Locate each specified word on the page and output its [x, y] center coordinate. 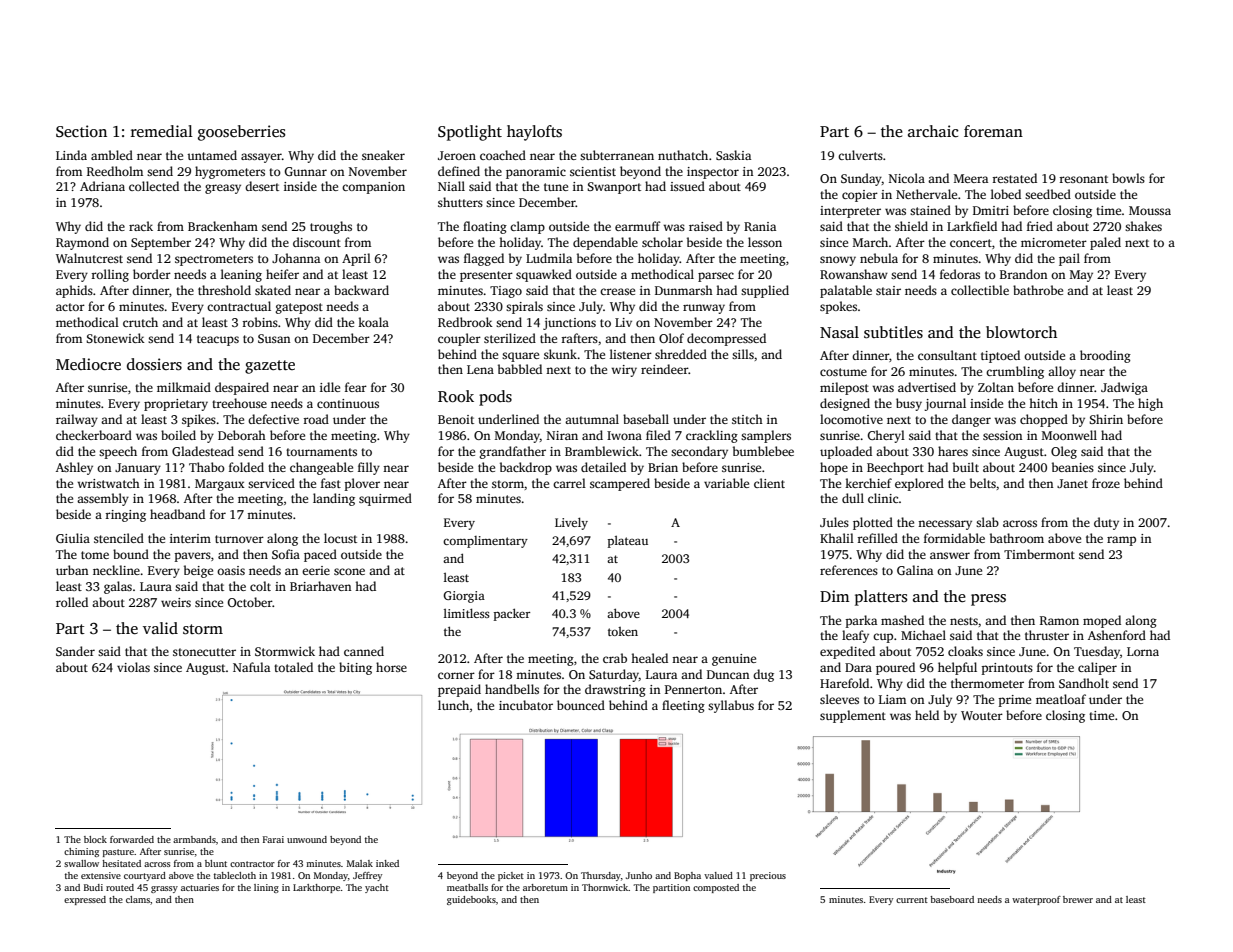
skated [273, 290]
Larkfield [972, 226]
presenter [486, 276]
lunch [453, 705]
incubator [526, 705]
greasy [223, 189]
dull [853, 498]
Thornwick [605, 887]
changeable [321, 468]
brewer [1078, 899]
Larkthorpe [317, 888]
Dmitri [991, 210]
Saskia [733, 155]
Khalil [837, 538]
